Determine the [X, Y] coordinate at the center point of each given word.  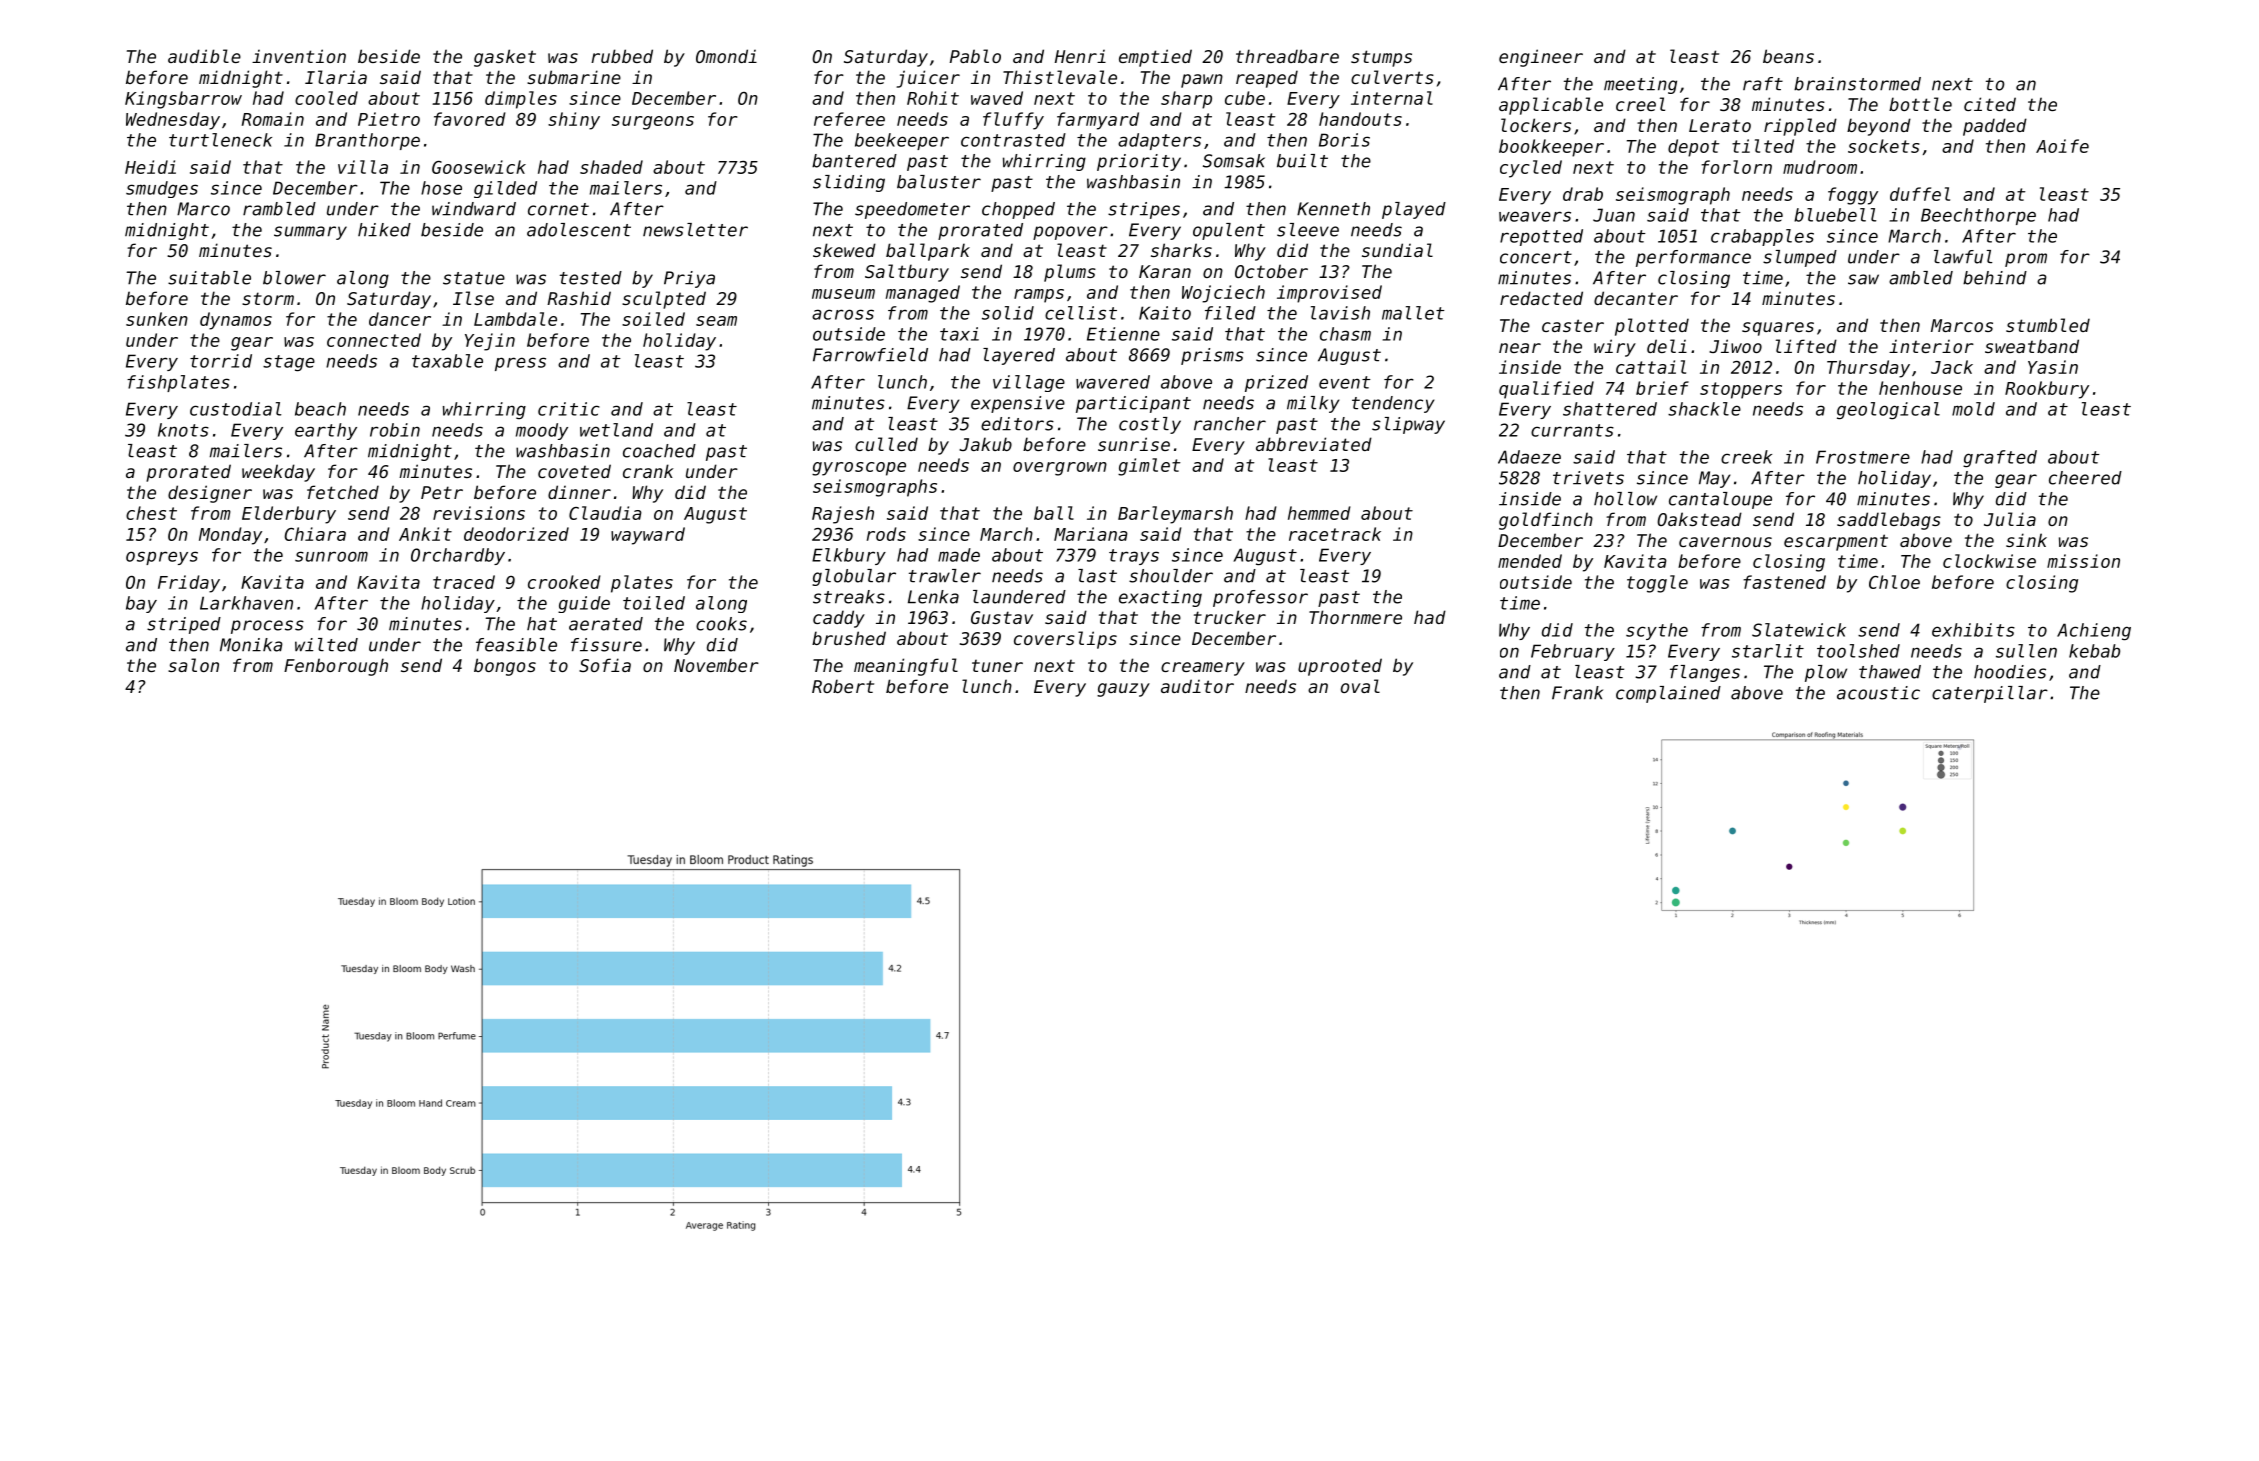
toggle [1657, 584]
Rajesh [843, 515]
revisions [479, 513]
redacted [1541, 298]
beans [1788, 56]
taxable [447, 361]
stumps [1381, 58]
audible [204, 56]
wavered [1113, 382]
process [267, 627]
